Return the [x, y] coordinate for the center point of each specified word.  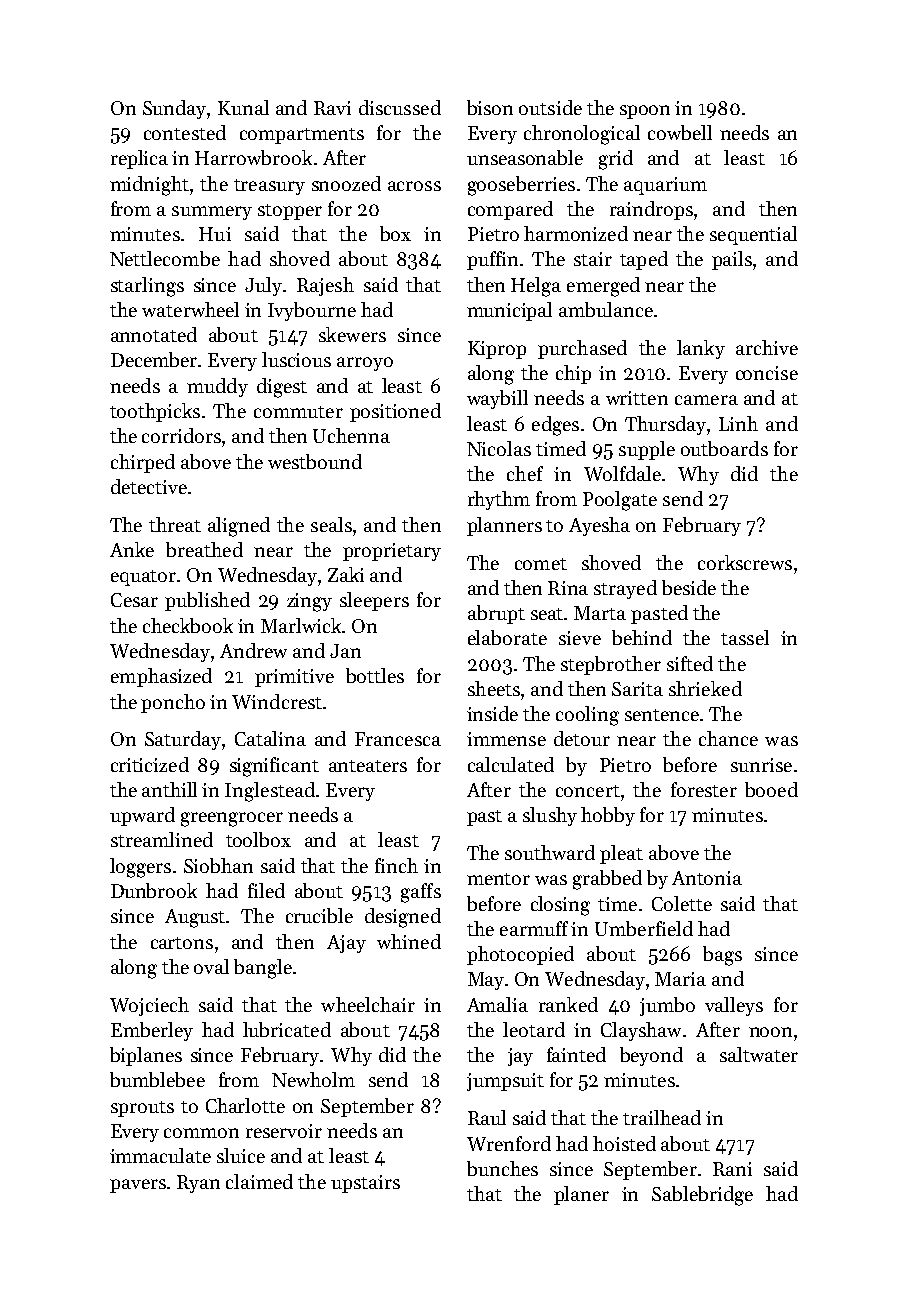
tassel [745, 637]
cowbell [680, 132]
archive [767, 347]
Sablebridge [702, 1196]
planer [581, 1195]
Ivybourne [312, 311]
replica [139, 159]
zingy [309, 602]
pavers [138, 1186]
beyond [651, 1056]
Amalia [497, 1004]
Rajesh [325, 286]
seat [548, 614]
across [414, 186]
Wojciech [149, 1006]
